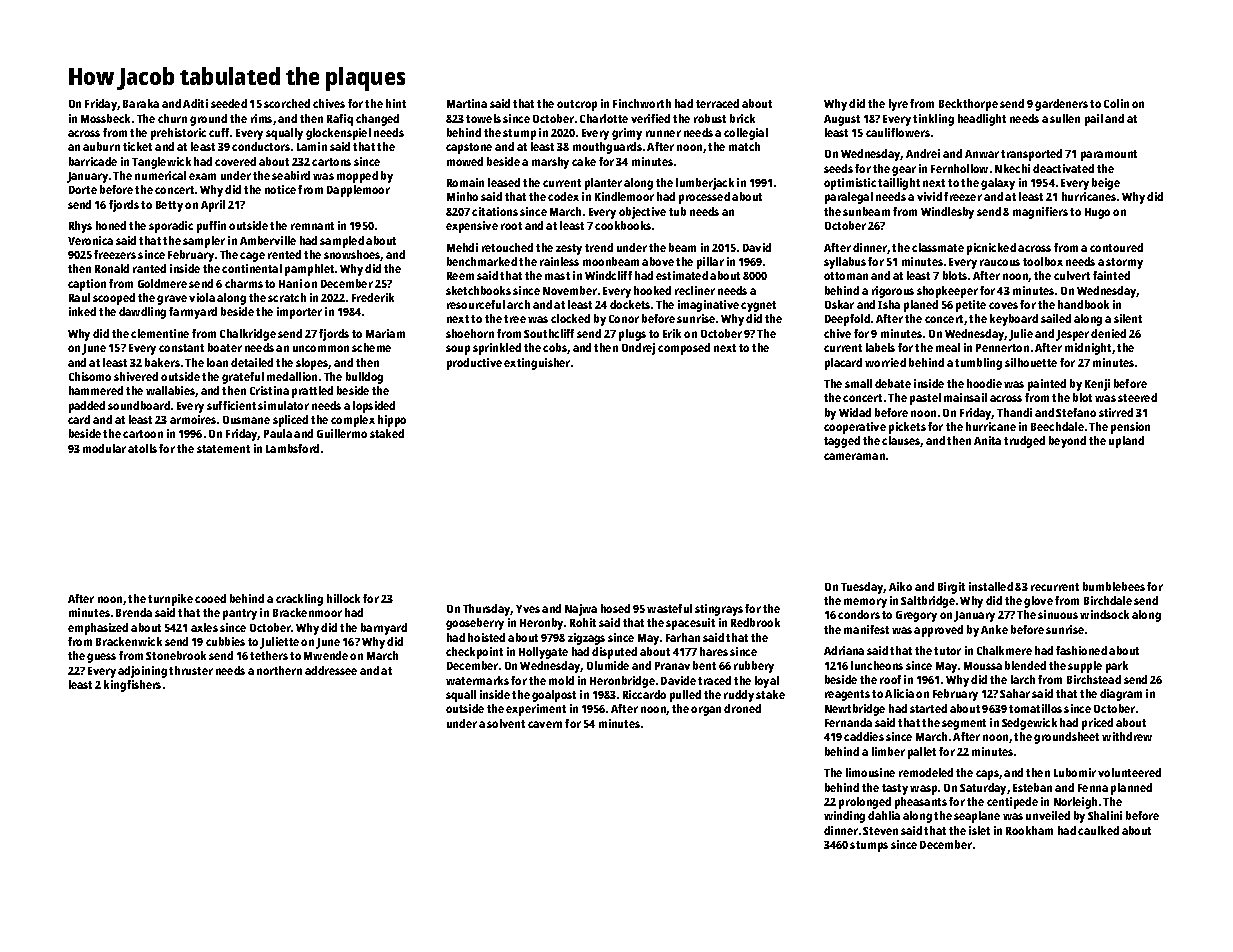  Describe the element at coordinates (261, 146) in the screenshot. I see `conductors` at that location.
